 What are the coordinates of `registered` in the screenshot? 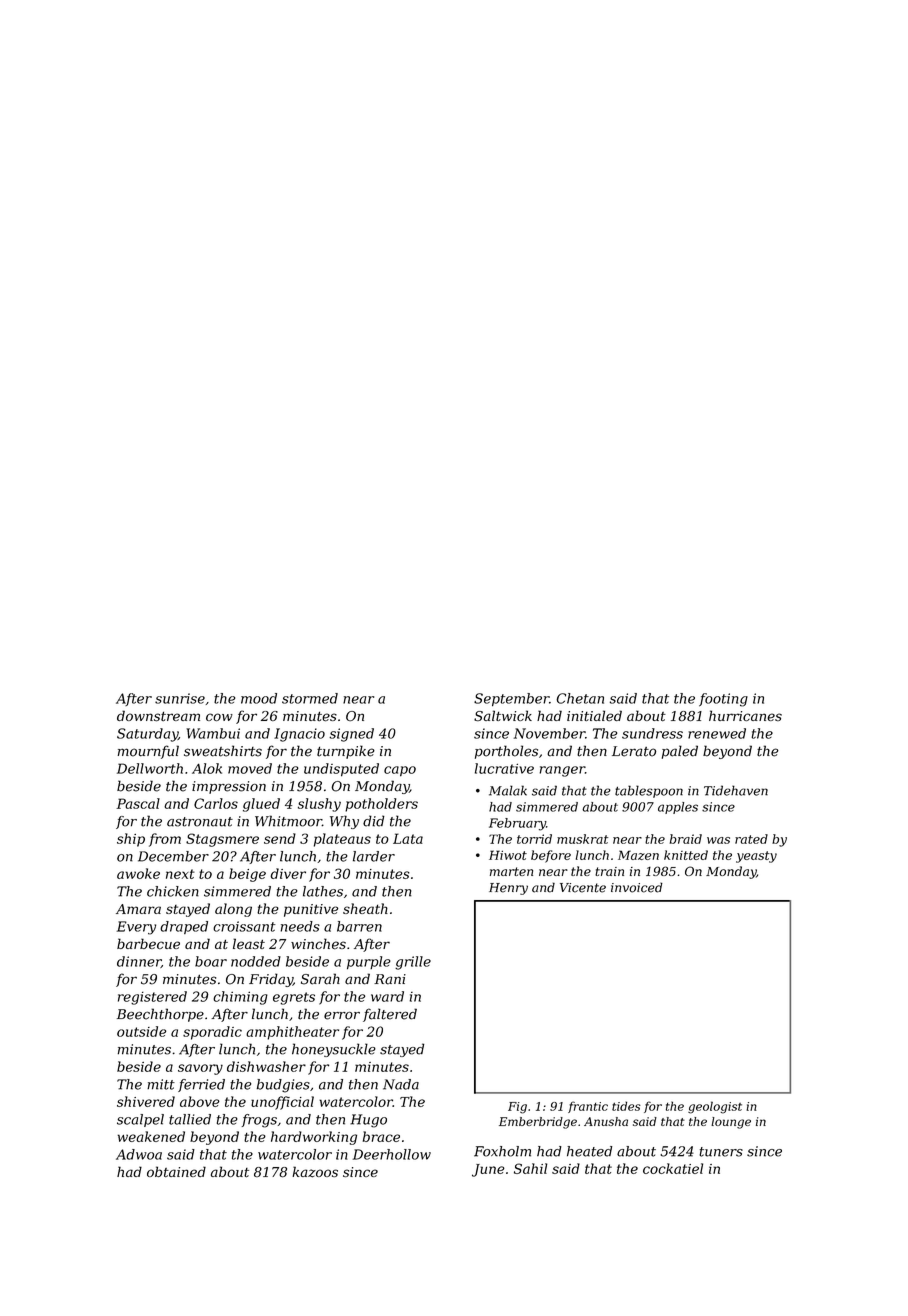 It's located at (152, 998).
